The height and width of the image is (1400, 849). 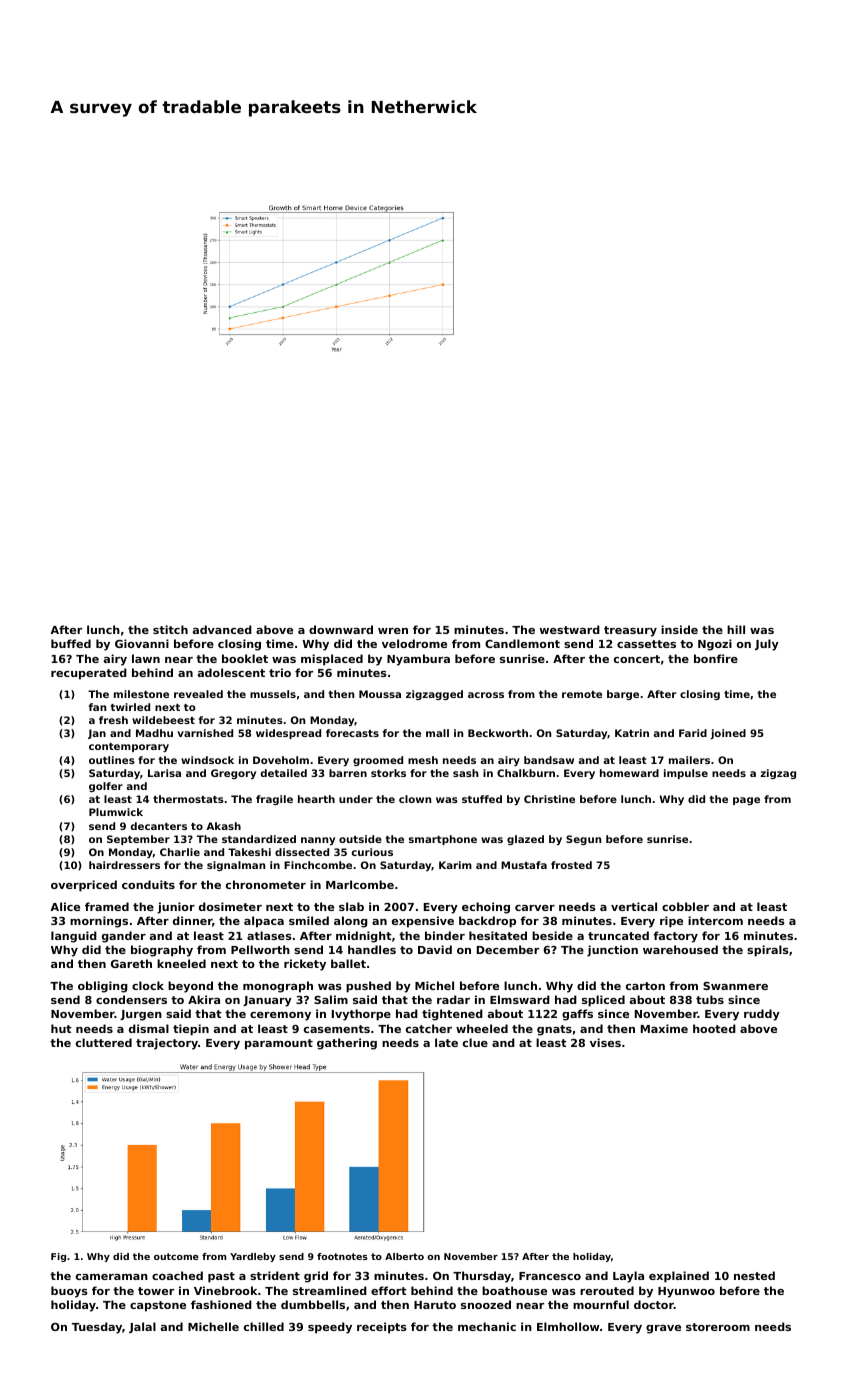 I want to click on radar, so click(x=453, y=999).
